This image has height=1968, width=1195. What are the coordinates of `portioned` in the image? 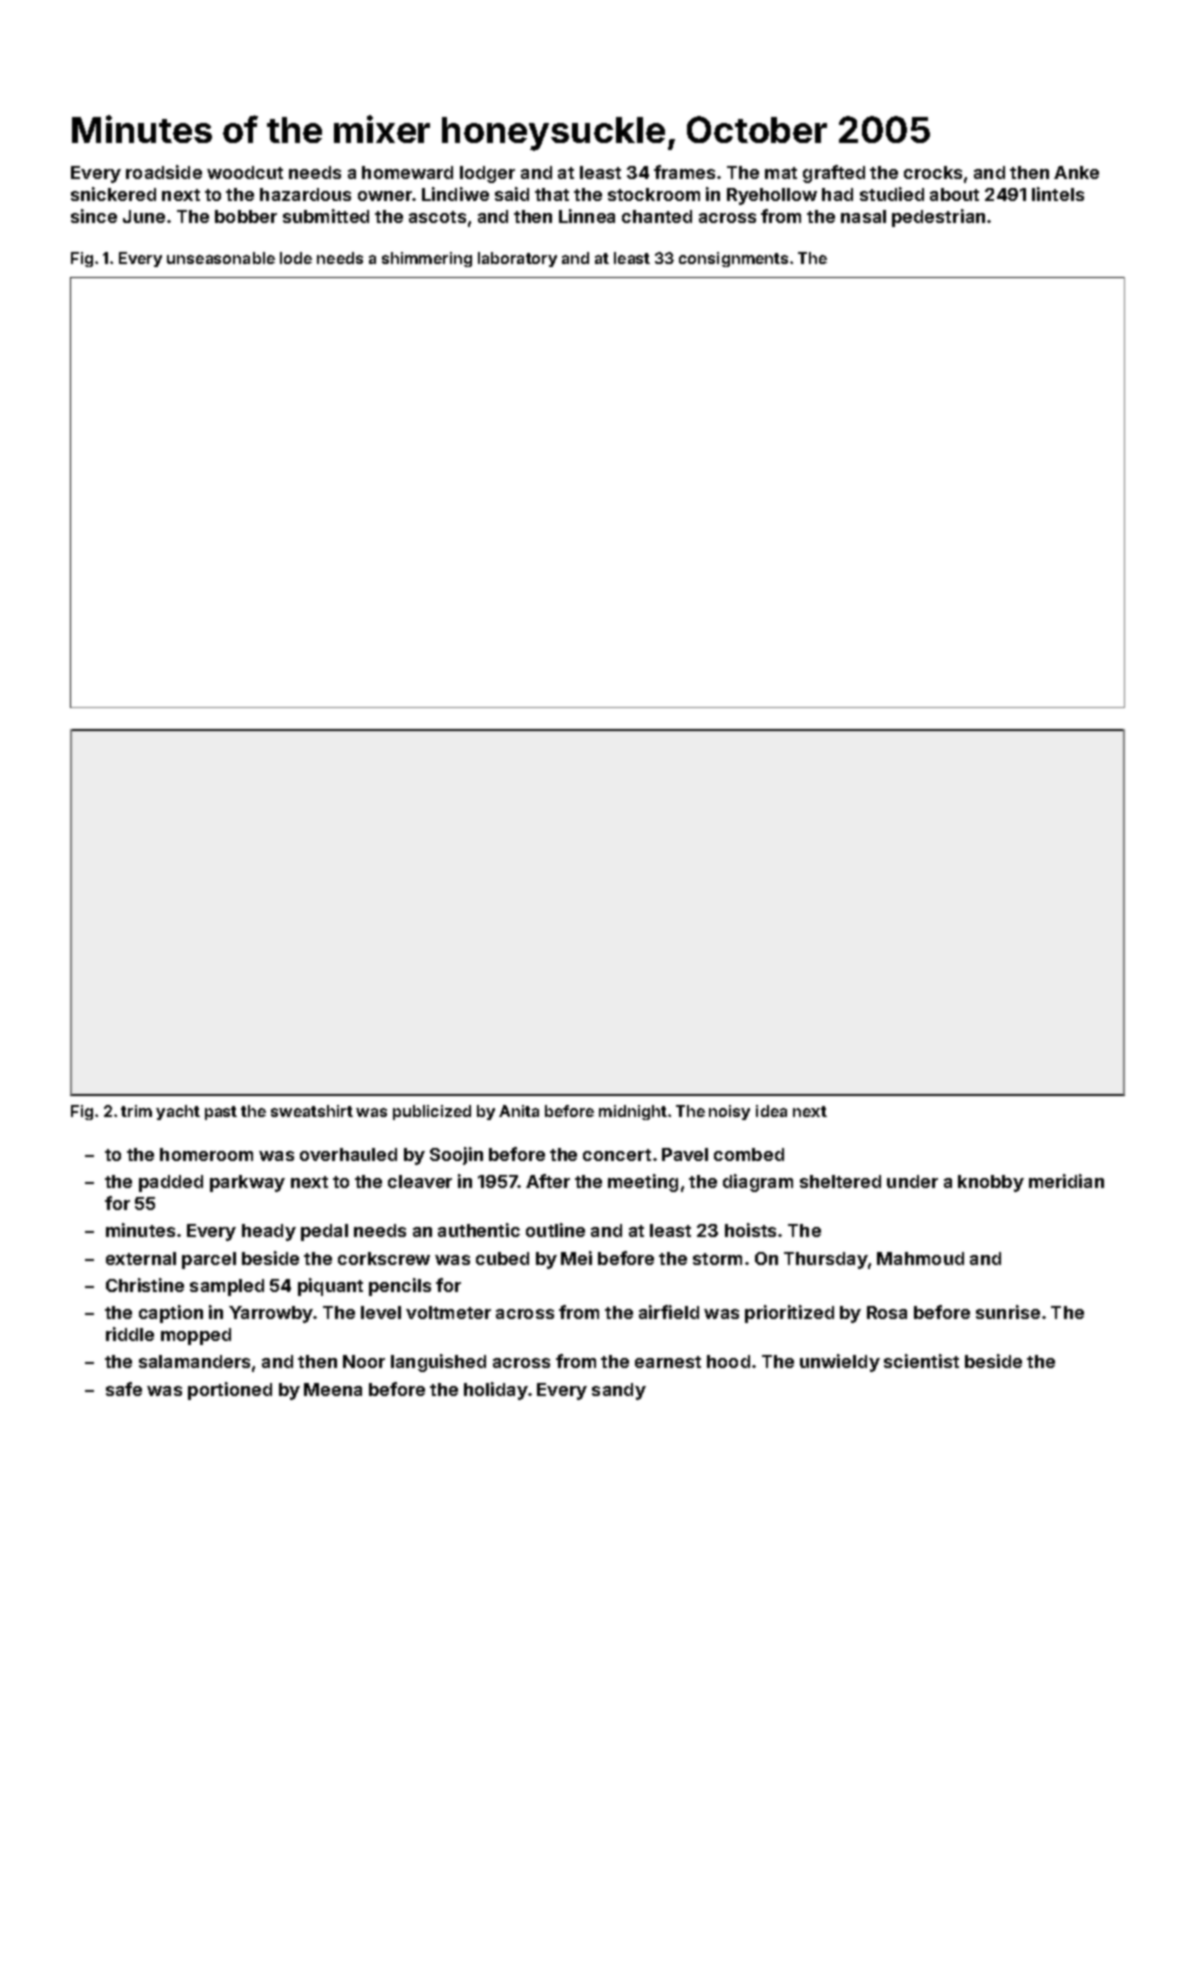 It's located at (230, 1391).
